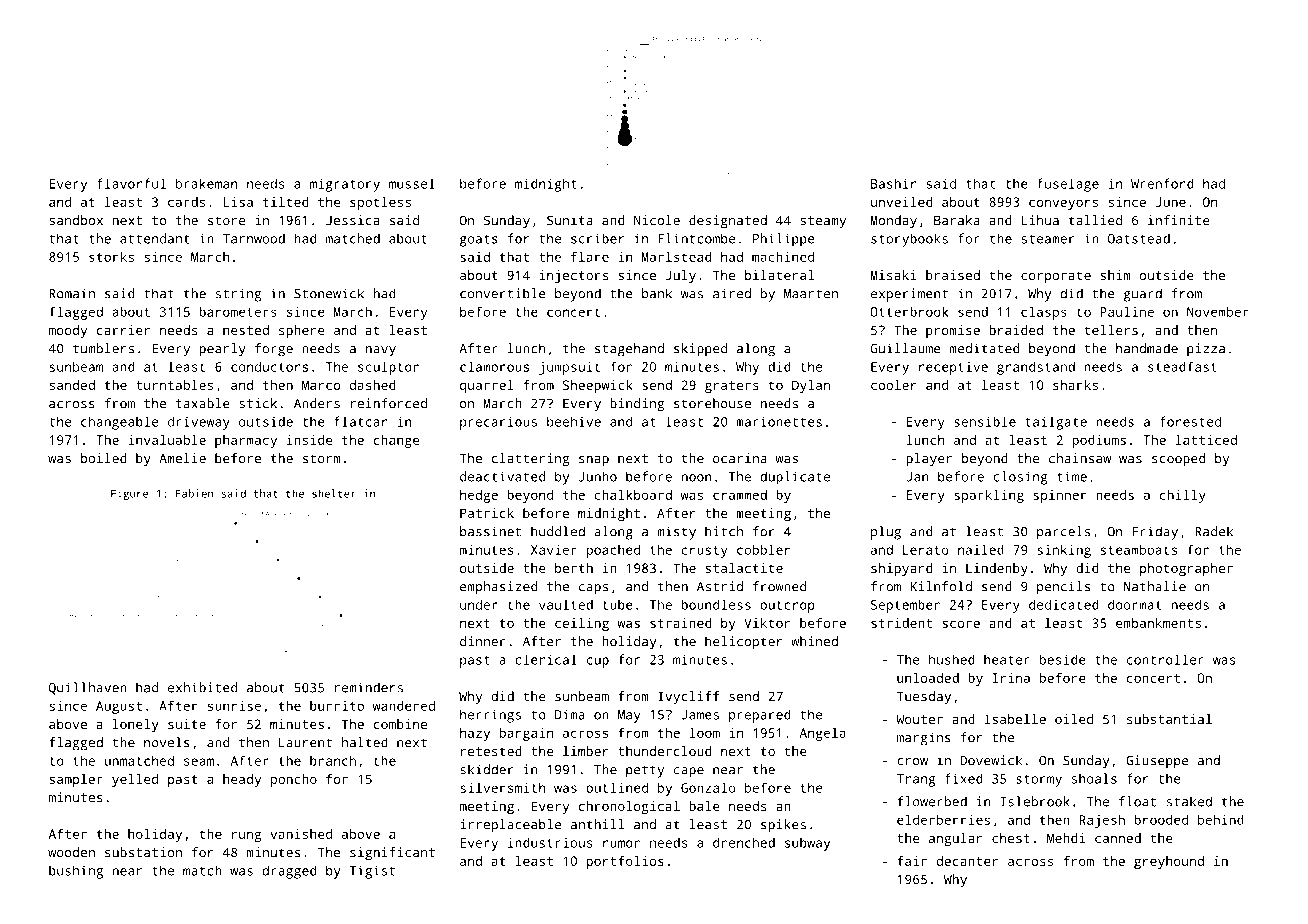  I want to click on Sunita, so click(570, 220).
